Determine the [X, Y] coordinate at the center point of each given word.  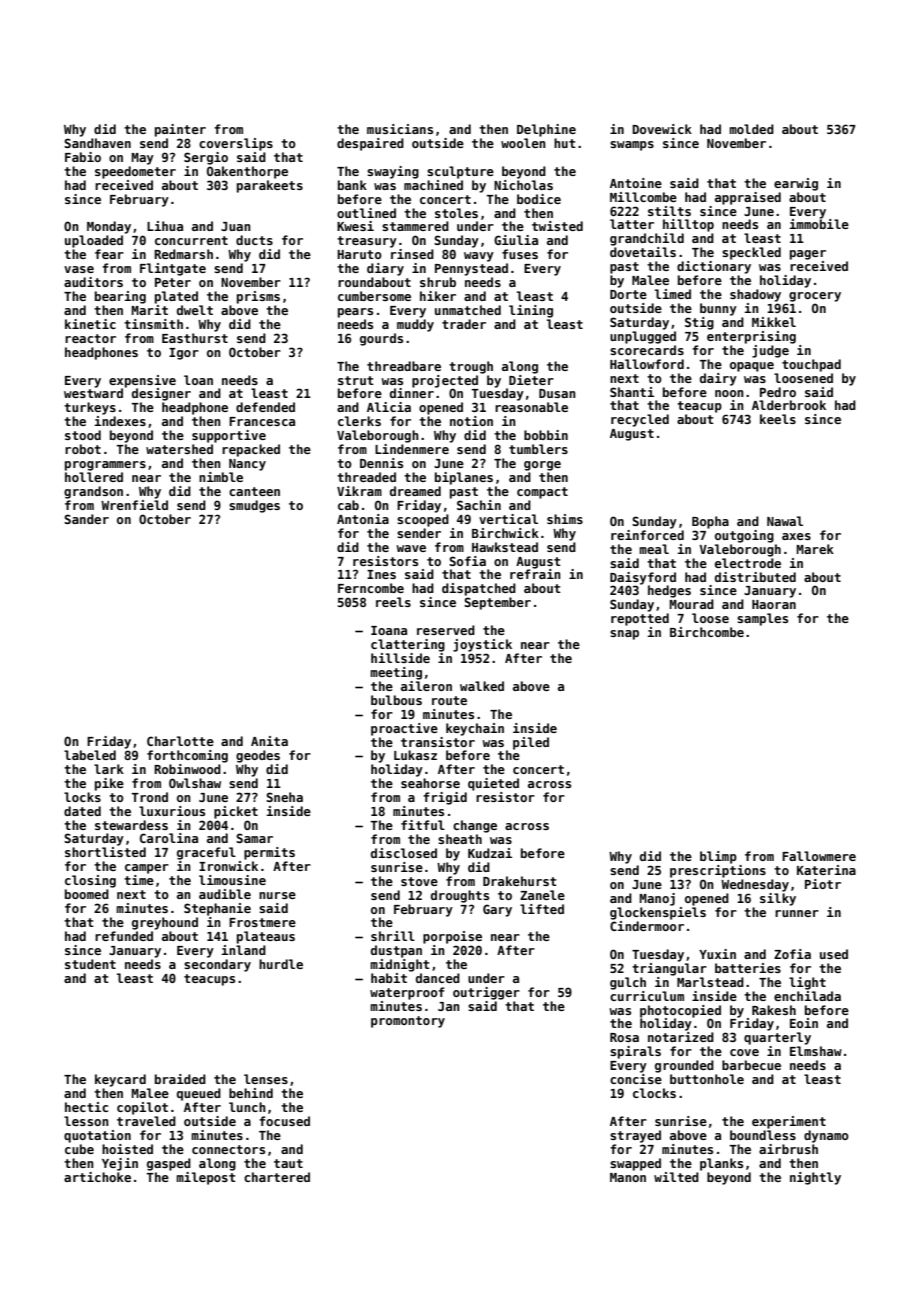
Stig [699, 323]
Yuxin [717, 954]
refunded [124, 936]
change [475, 826]
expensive [142, 381]
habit [389, 978]
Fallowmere [819, 856]
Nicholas [523, 185]
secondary [217, 965]
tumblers [538, 449]
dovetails [643, 252]
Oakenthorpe [247, 172]
